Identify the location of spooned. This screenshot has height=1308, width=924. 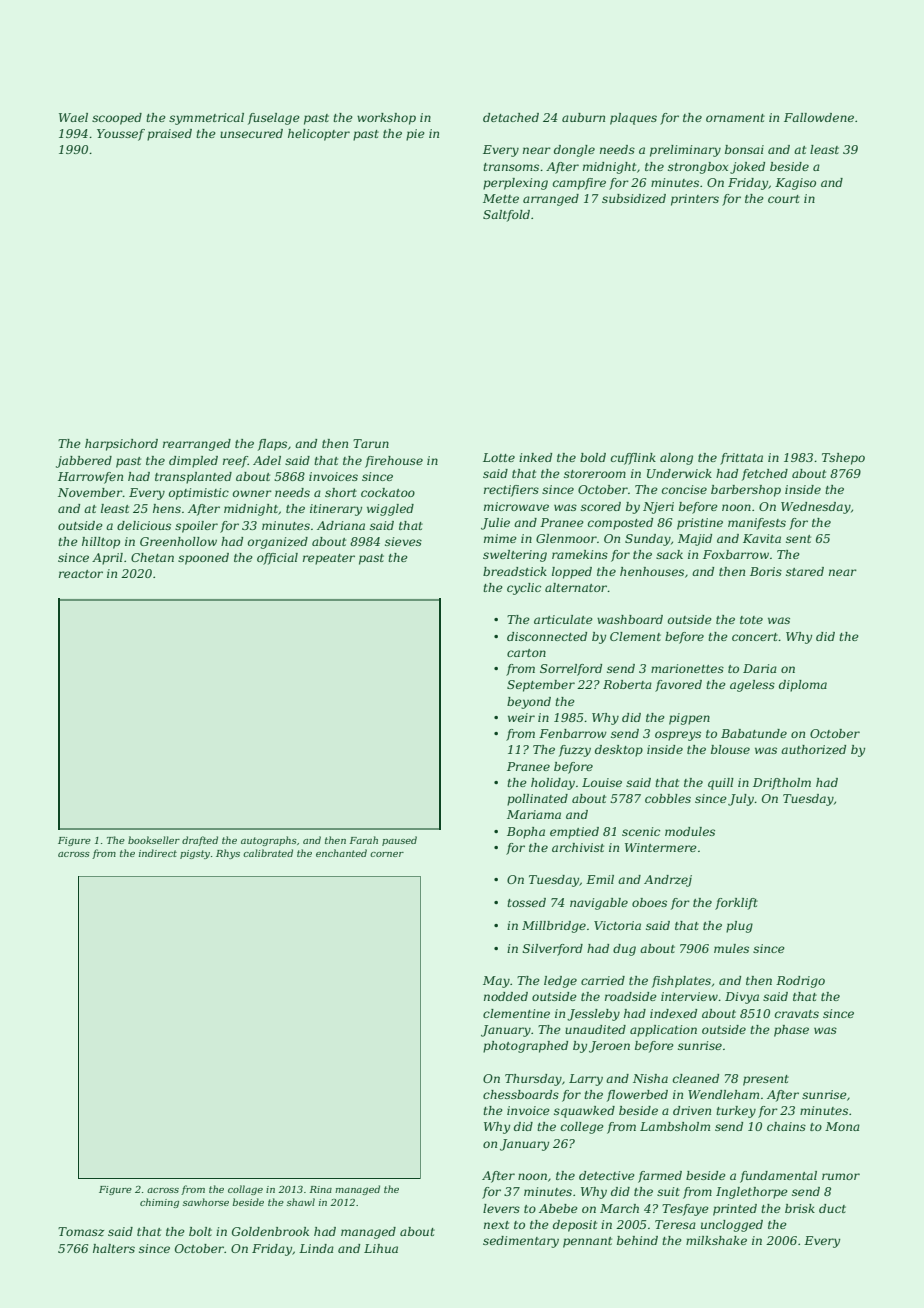
(203, 559).
